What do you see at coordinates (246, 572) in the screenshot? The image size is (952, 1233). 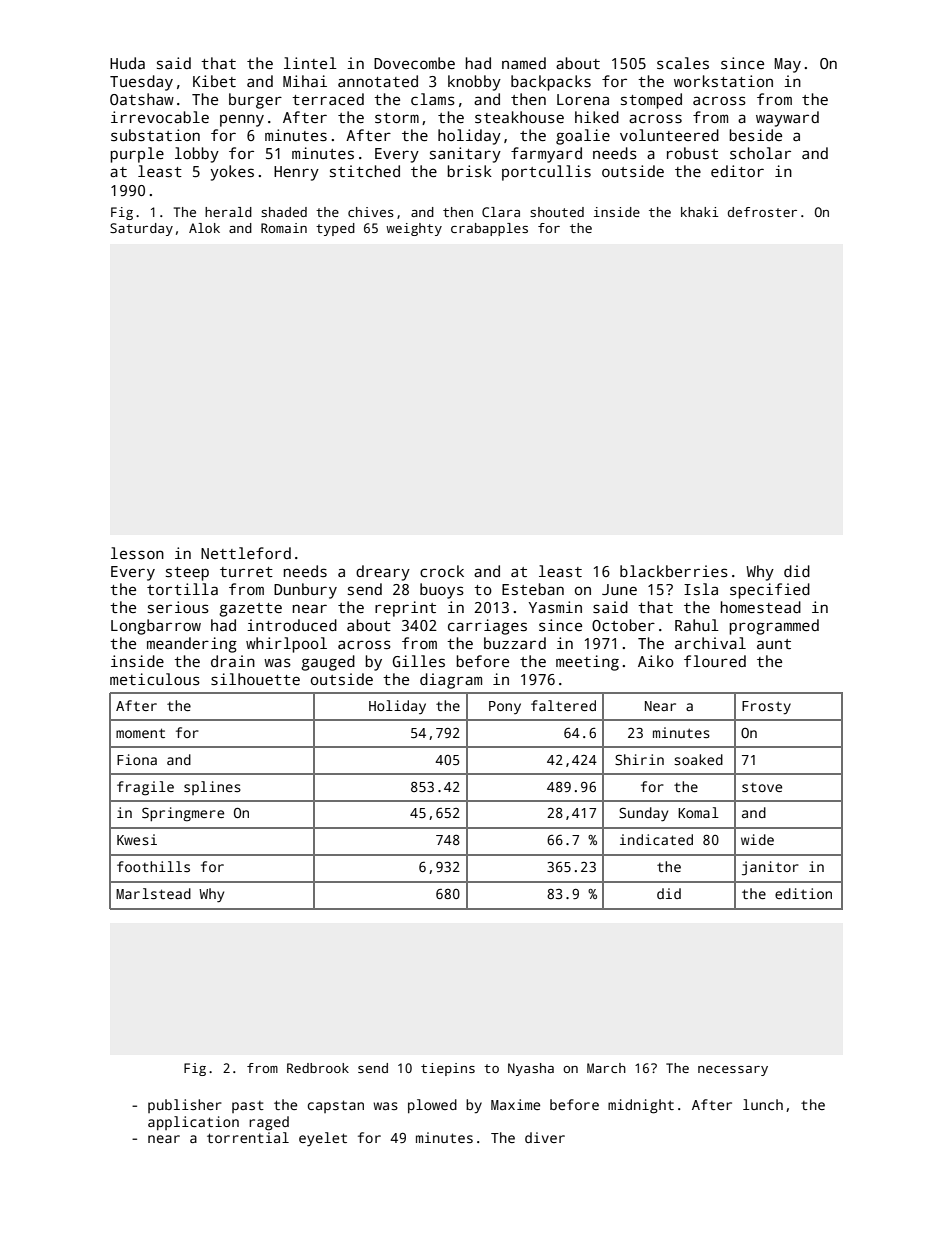 I see `turret` at bounding box center [246, 572].
